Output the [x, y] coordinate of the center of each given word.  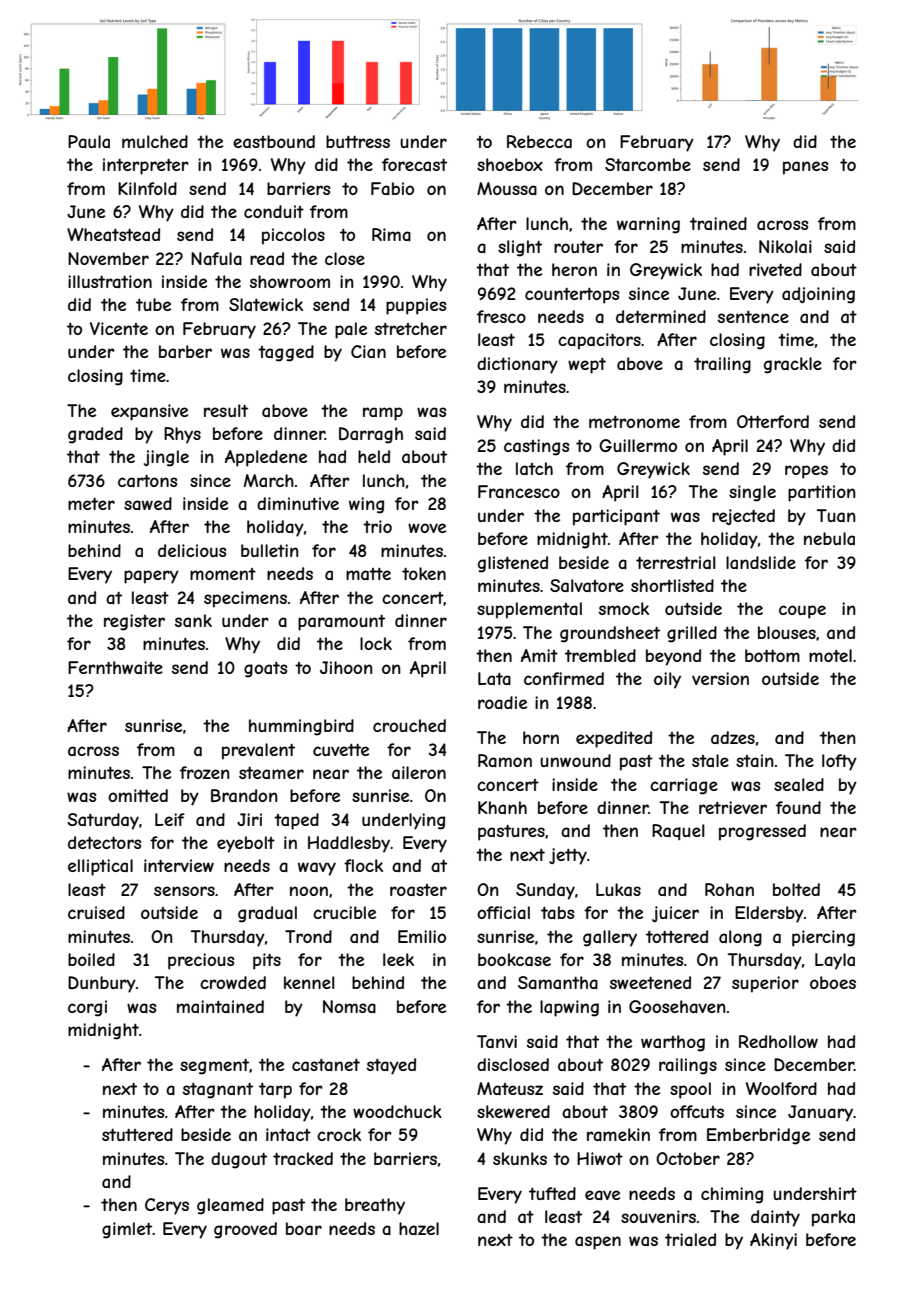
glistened [513, 564]
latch [534, 468]
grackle [793, 365]
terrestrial [676, 562]
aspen [598, 1243]
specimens [245, 599]
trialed [690, 1239]
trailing [722, 365]
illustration [110, 281]
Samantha [558, 982]
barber [185, 351]
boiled [91, 959]
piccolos [293, 236]
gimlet [127, 1230]
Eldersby [769, 914]
